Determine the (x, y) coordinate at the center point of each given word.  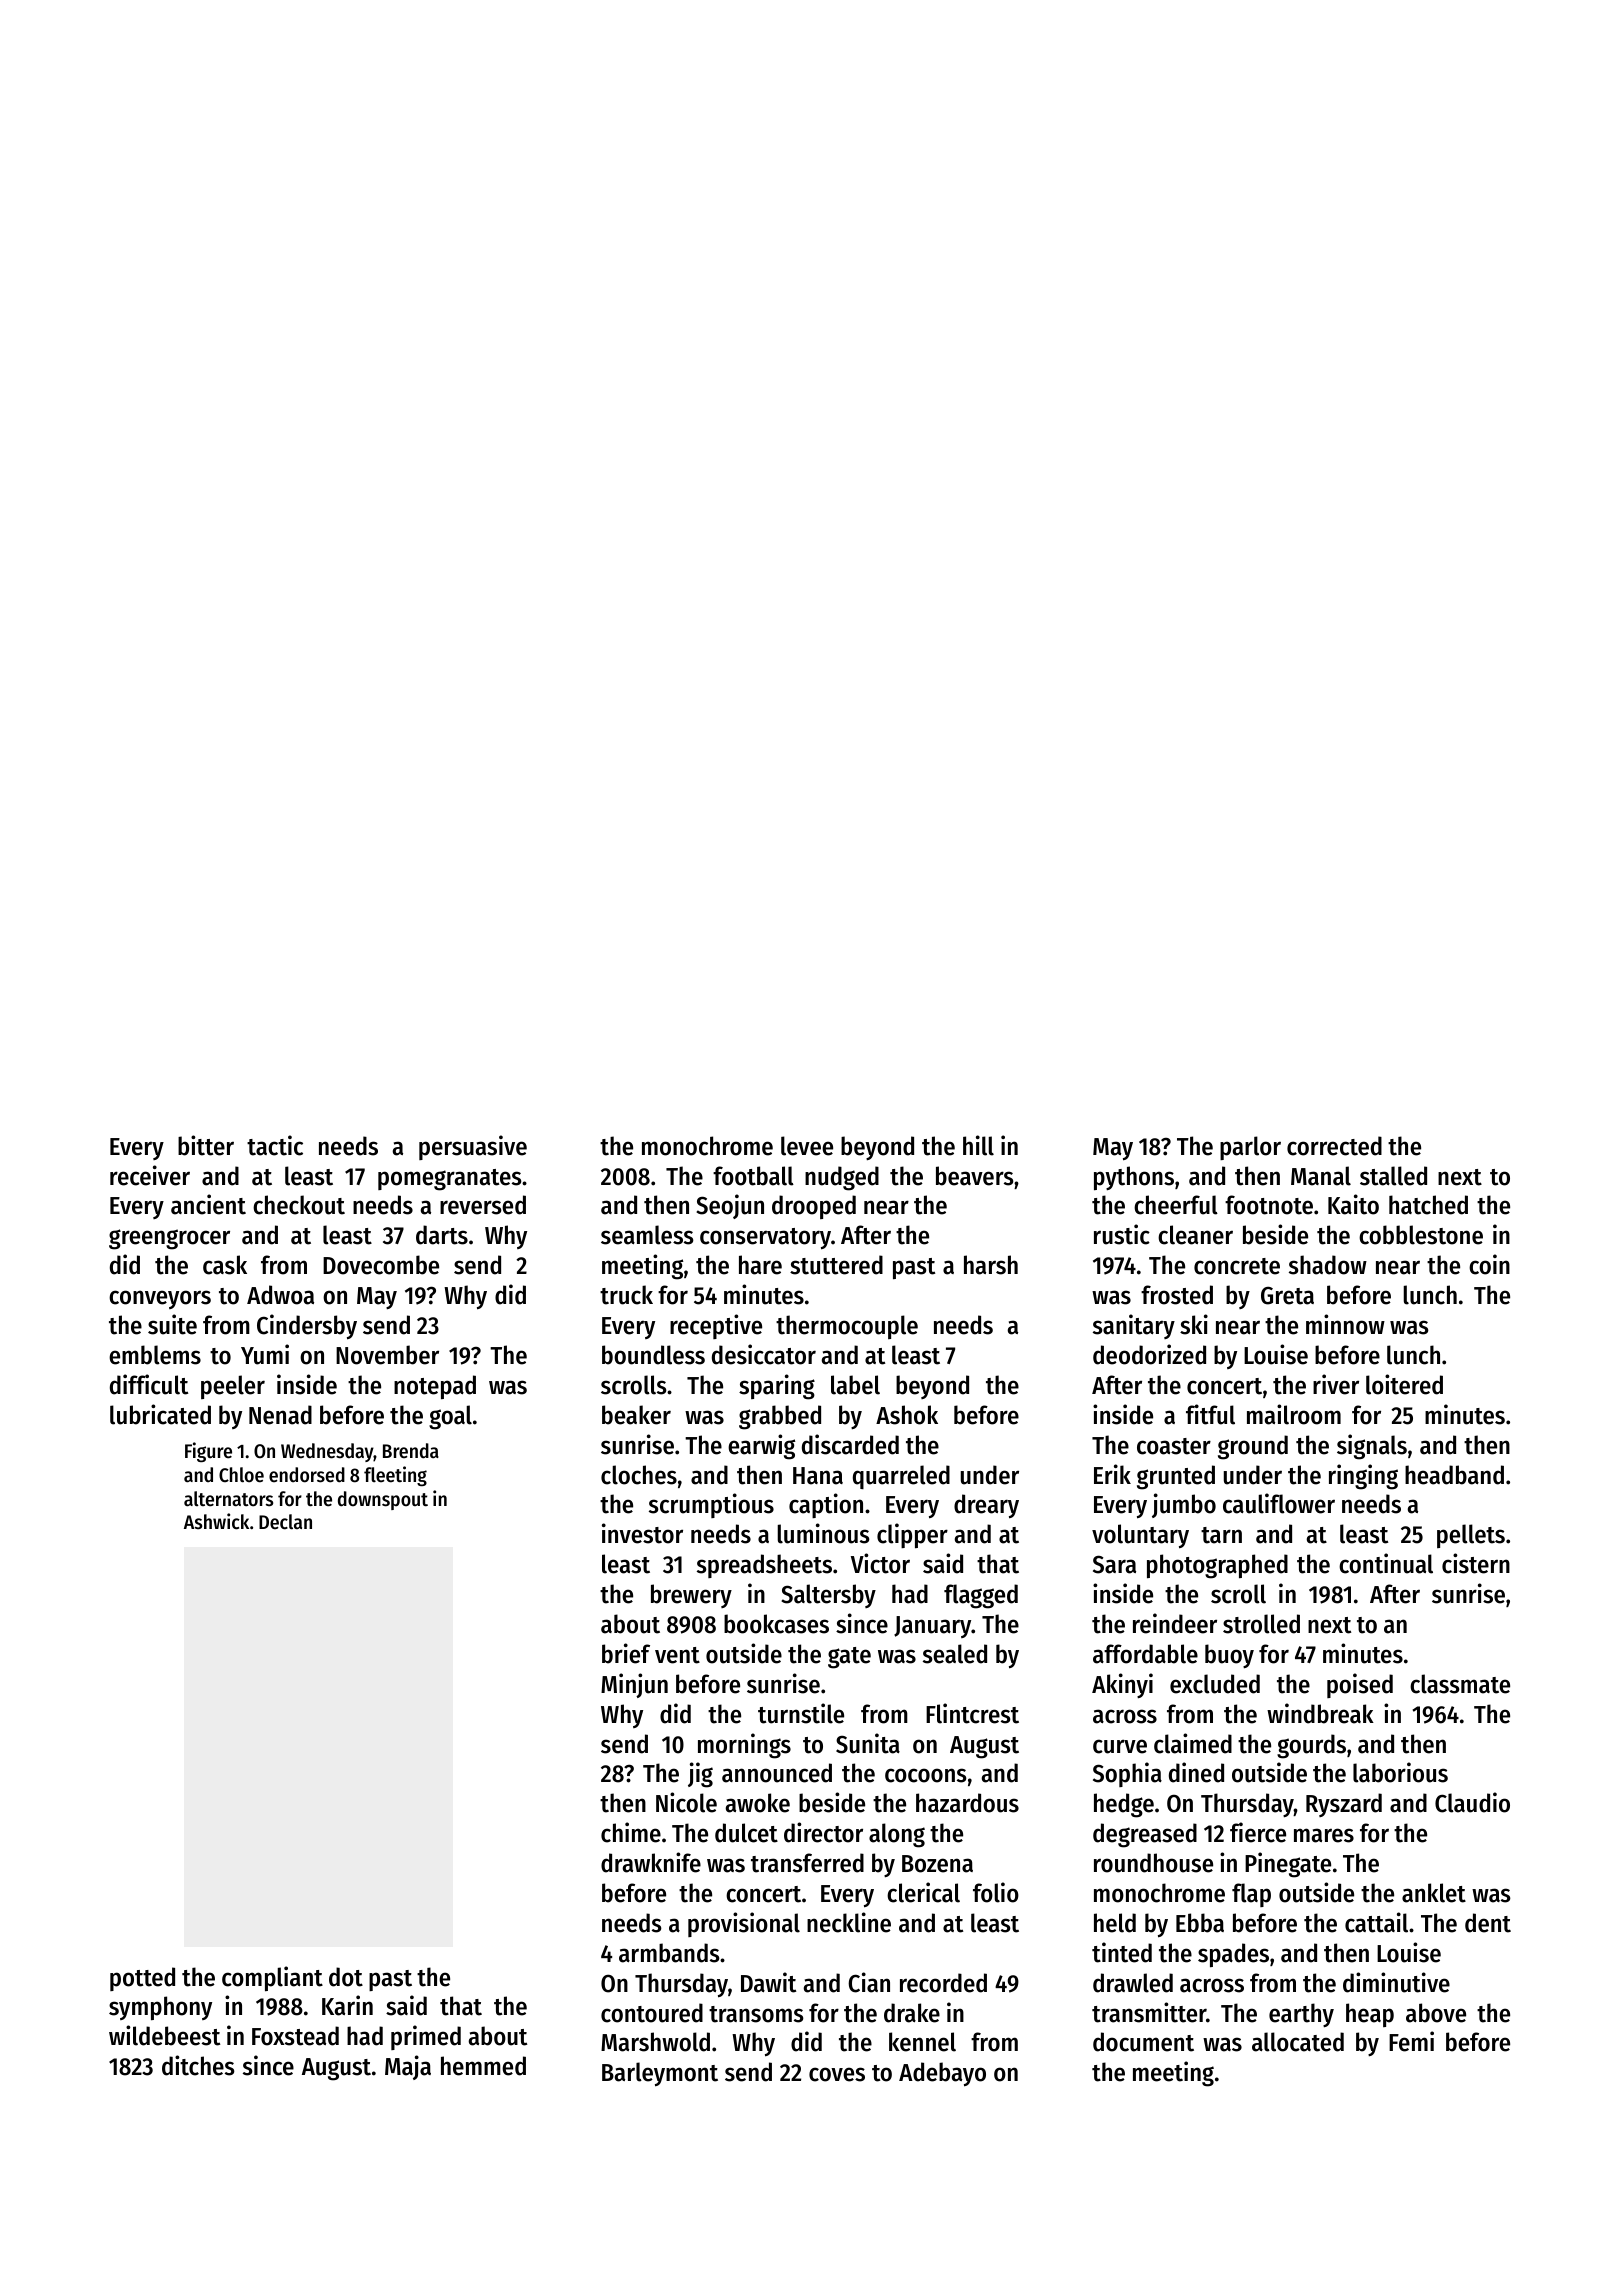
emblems (155, 1355)
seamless (647, 1235)
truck (626, 1295)
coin (1489, 1264)
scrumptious (711, 1505)
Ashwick (216, 1521)
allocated (1298, 2042)
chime (631, 1832)
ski (1194, 1324)
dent (1488, 1923)
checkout (299, 1205)
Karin (347, 2005)
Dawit (768, 1982)
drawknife (651, 1862)
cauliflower (1279, 1503)
